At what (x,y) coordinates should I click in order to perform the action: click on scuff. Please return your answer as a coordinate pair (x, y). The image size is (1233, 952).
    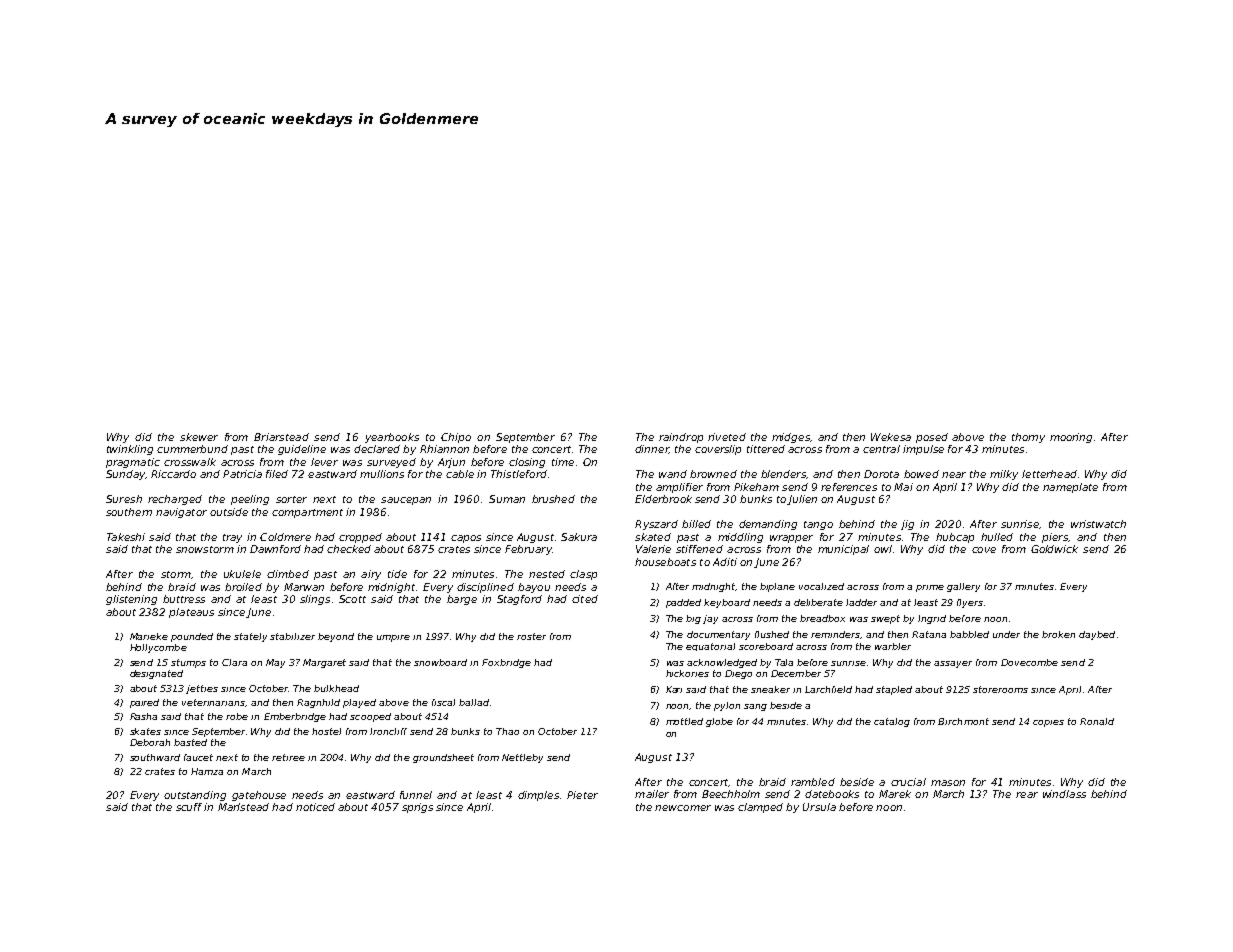
    Looking at the image, I should click on (189, 807).
